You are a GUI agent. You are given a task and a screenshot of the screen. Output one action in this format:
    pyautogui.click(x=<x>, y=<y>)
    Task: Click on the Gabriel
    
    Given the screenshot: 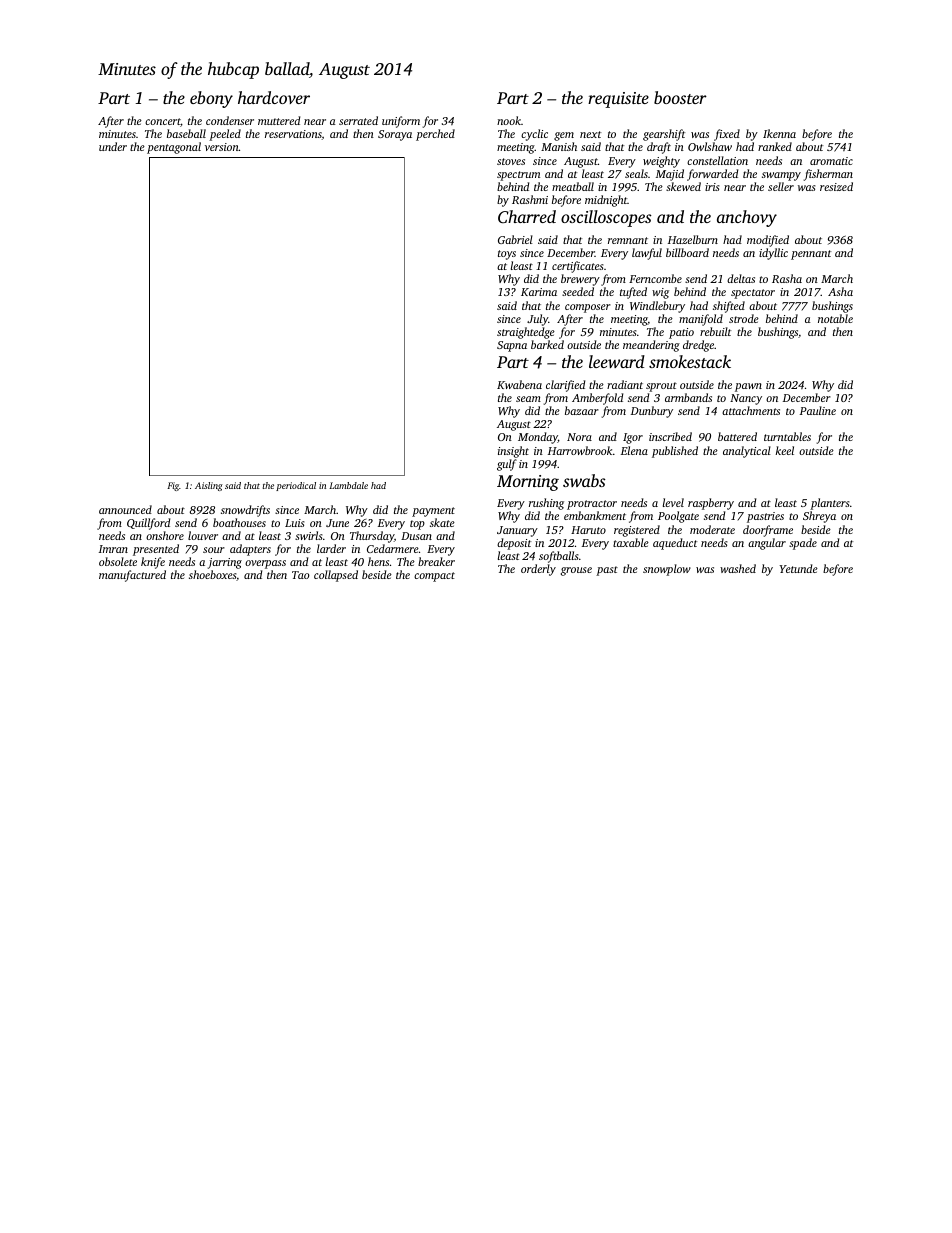 What is the action you would take?
    pyautogui.click(x=515, y=239)
